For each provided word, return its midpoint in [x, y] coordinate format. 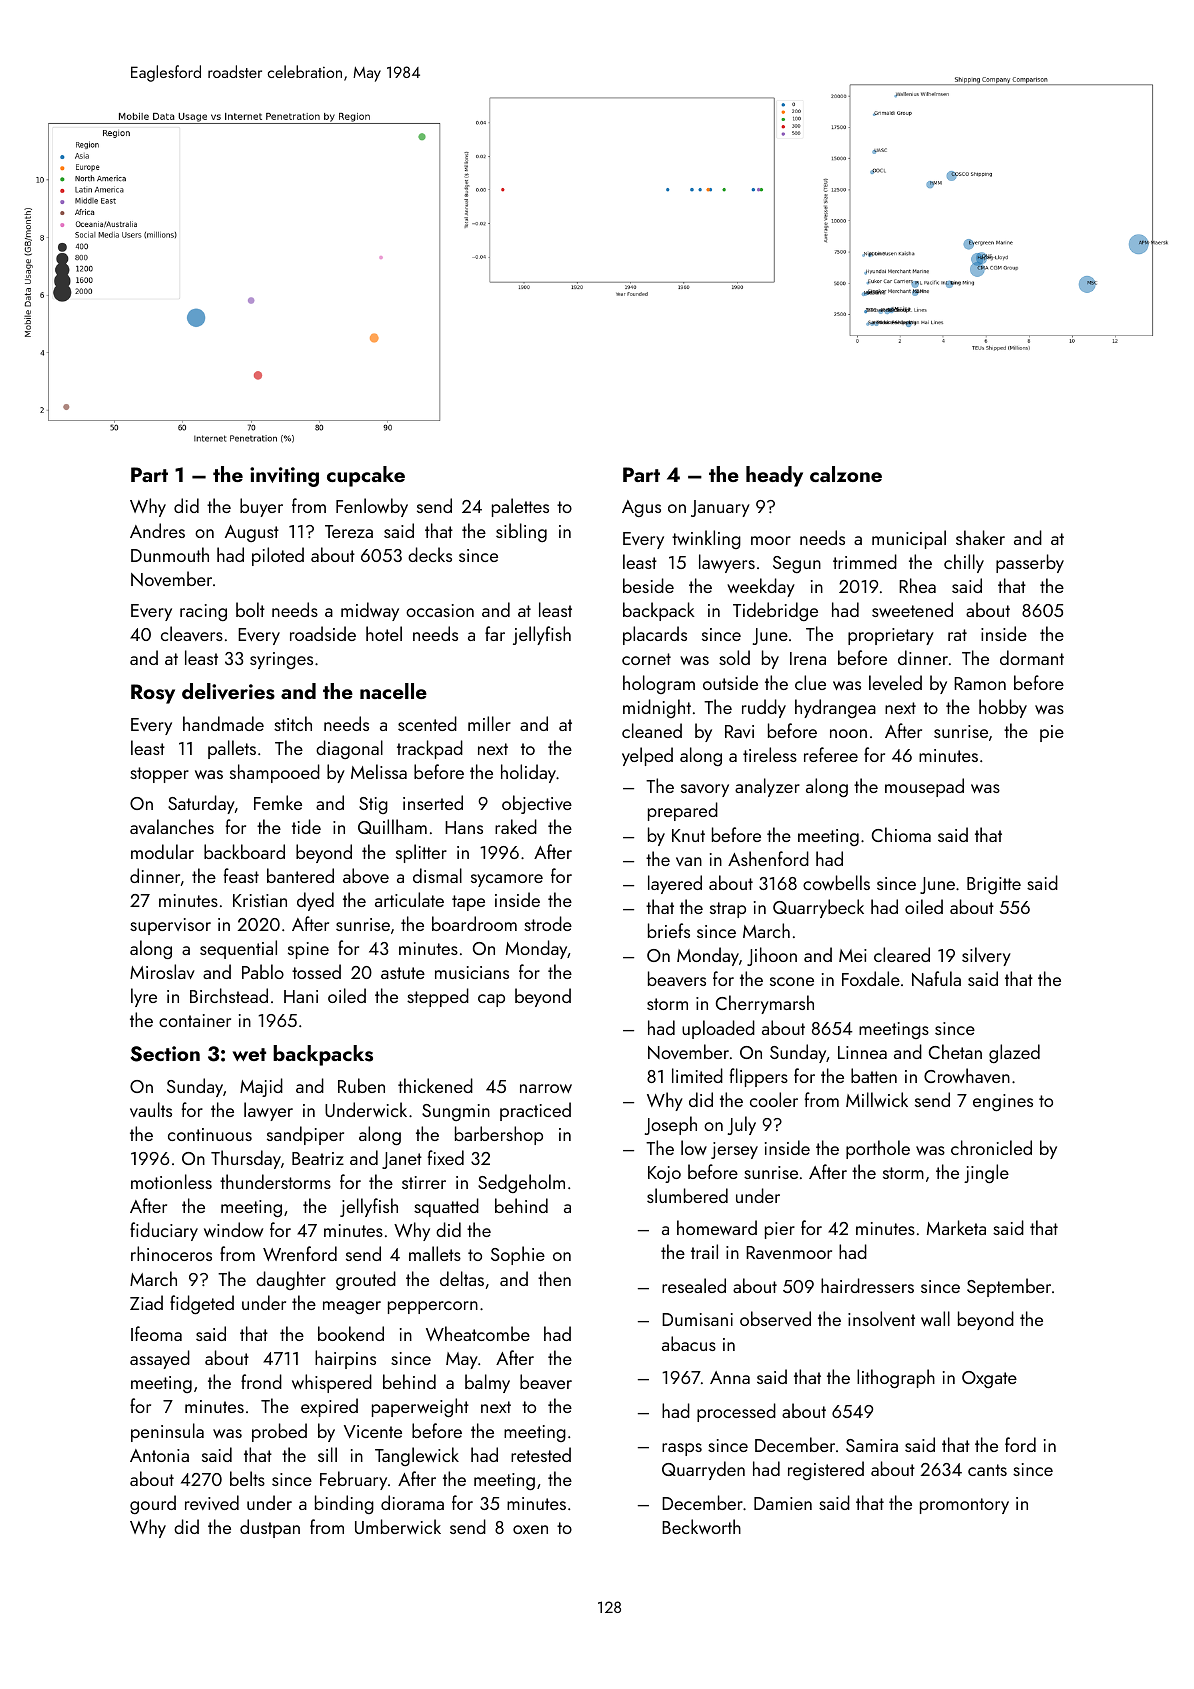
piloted [278, 556]
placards [655, 635]
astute [403, 973]
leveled [895, 682]
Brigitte [994, 885]
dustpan [270, 1528]
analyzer [767, 787]
